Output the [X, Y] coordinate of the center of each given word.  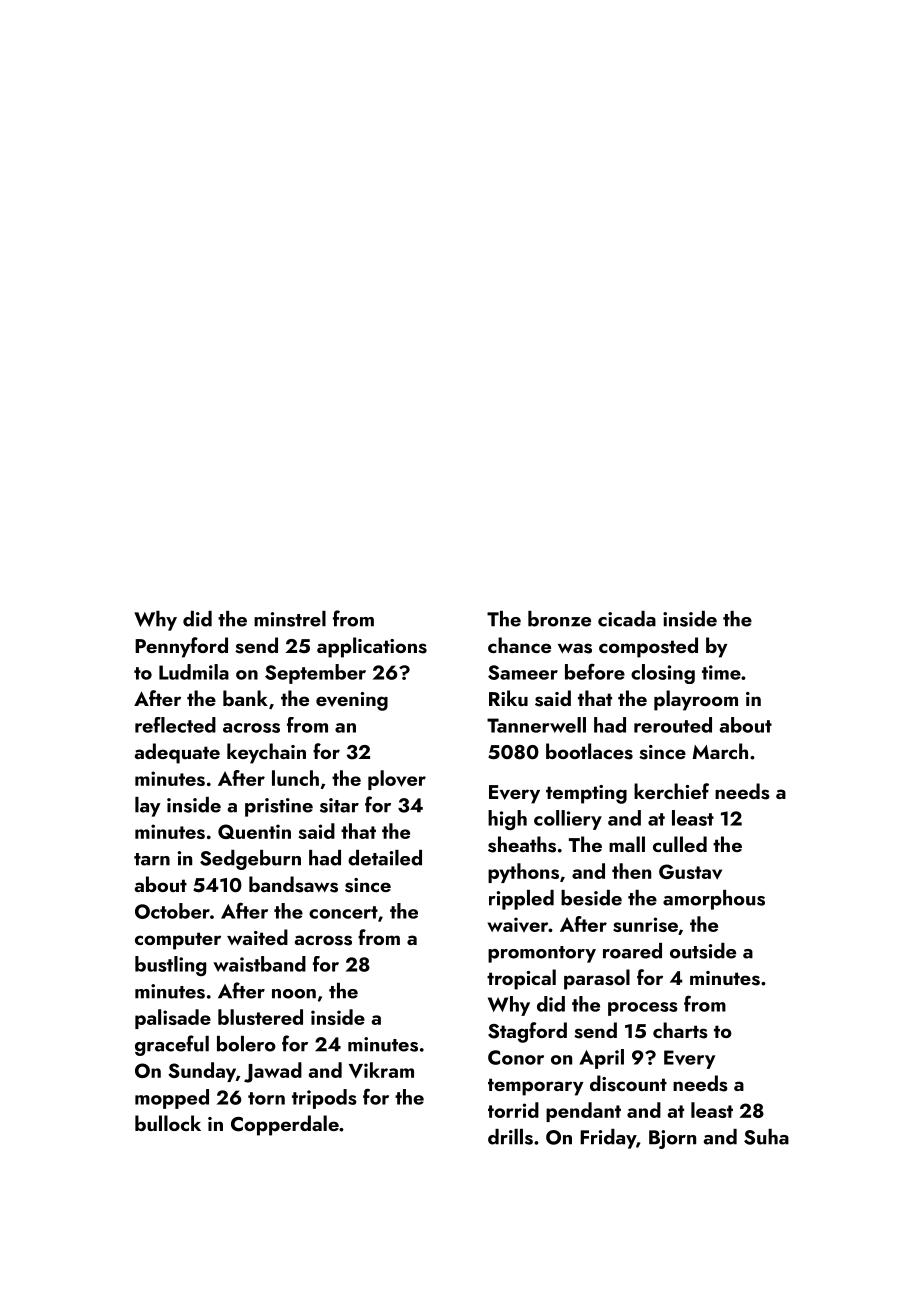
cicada [627, 619]
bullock [168, 1123]
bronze [559, 619]
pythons [523, 873]
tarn [152, 859]
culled [680, 844]
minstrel [290, 619]
